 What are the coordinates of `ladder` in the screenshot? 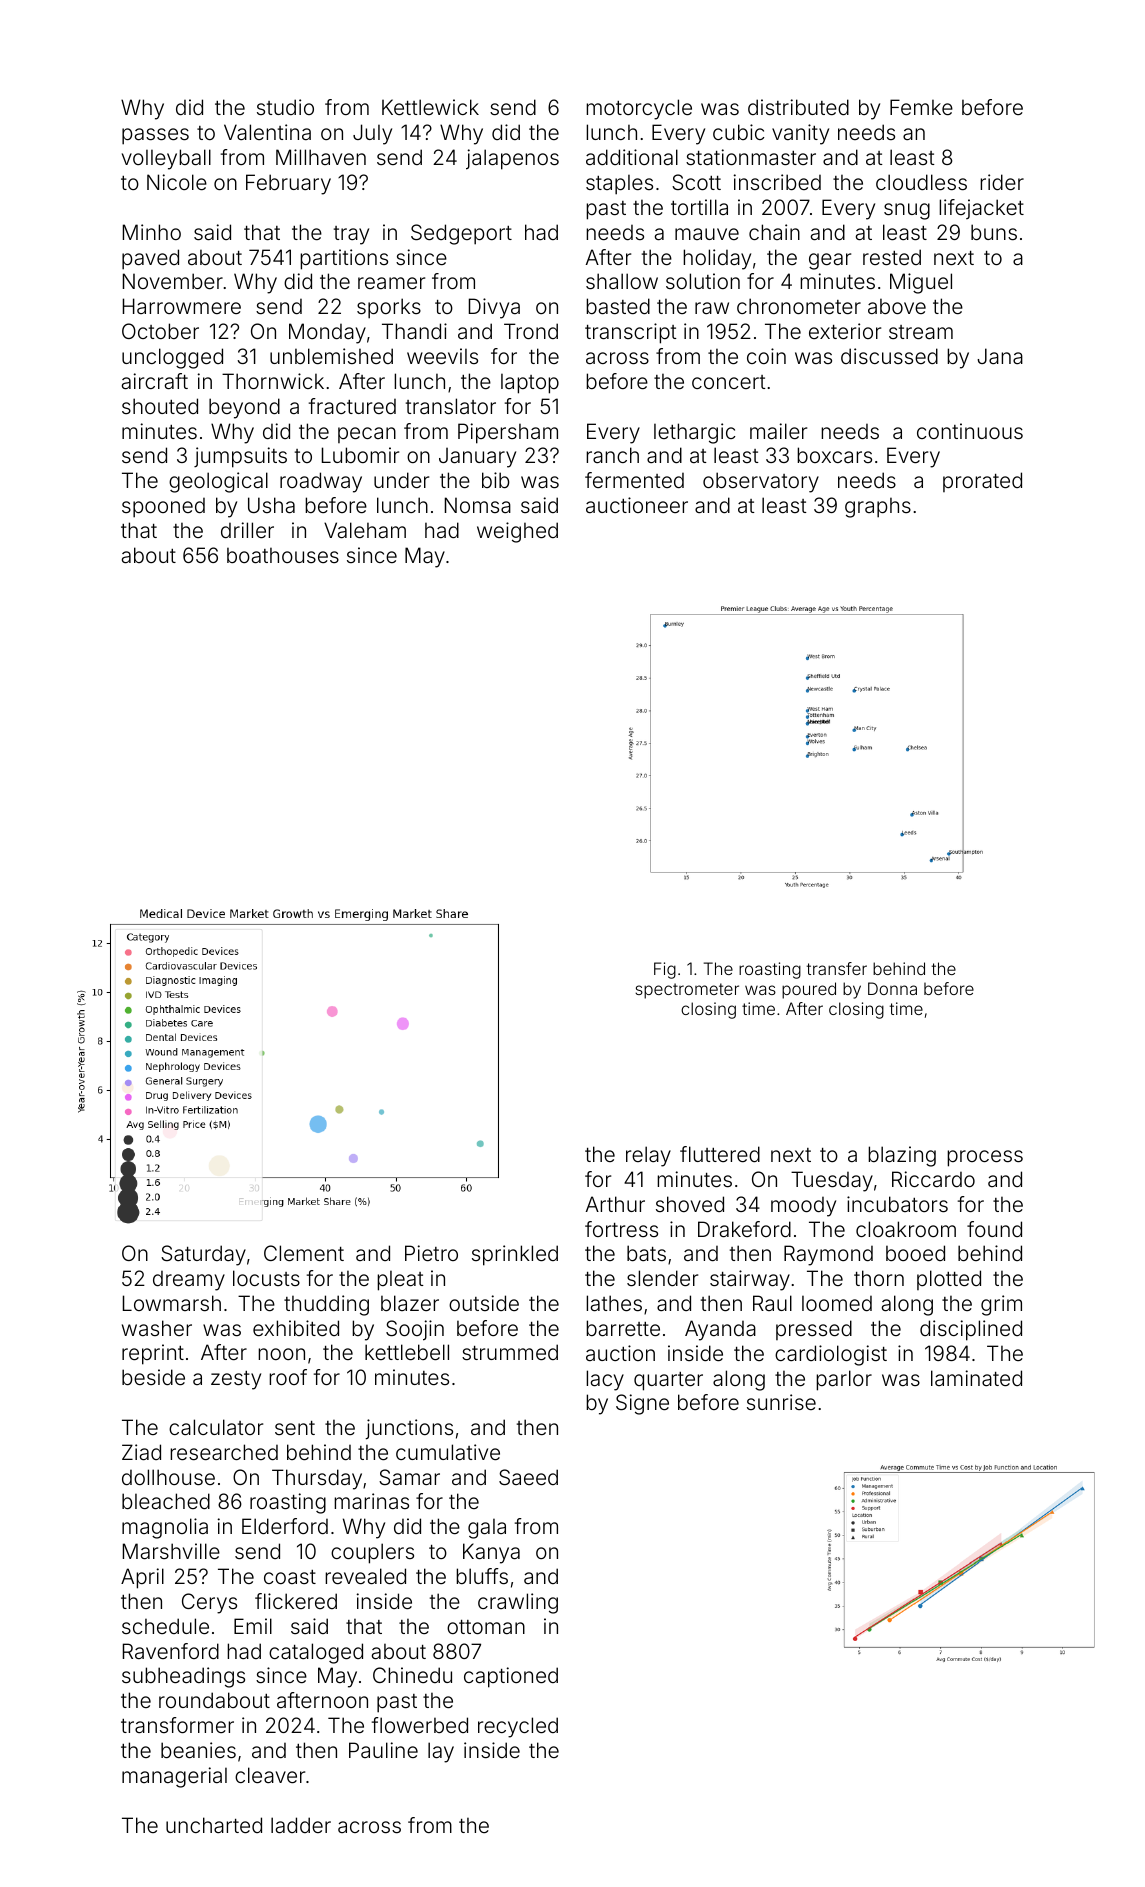 It's located at (301, 1825).
